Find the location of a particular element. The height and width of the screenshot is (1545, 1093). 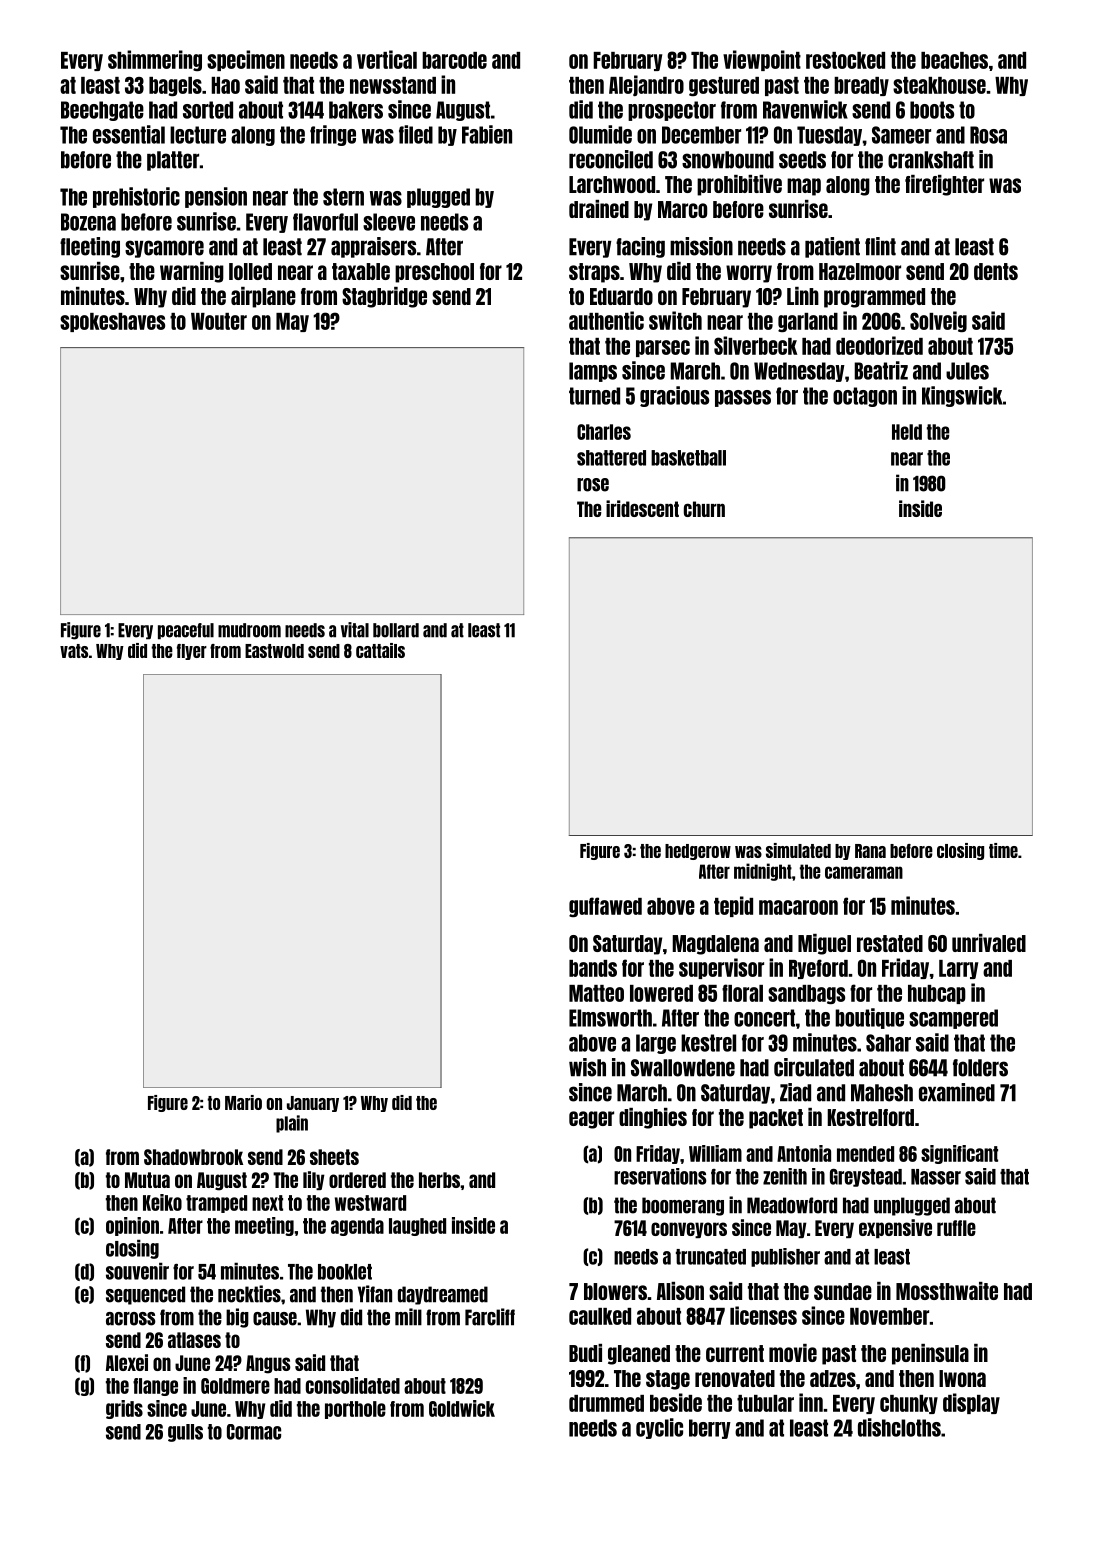

Mario is located at coordinates (243, 1102).
